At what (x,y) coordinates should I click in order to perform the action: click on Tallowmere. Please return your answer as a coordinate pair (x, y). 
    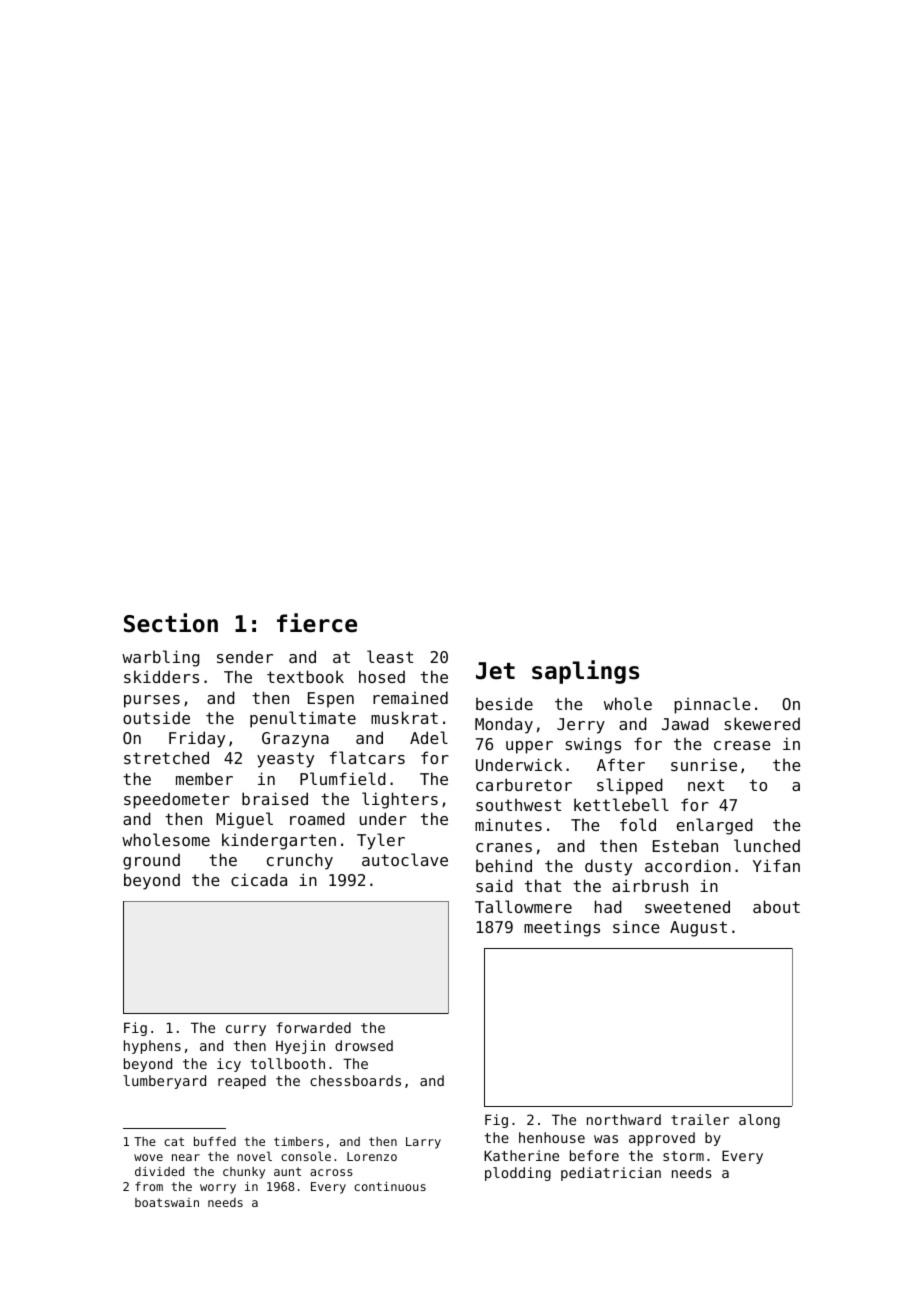
    Looking at the image, I should click on (523, 906).
